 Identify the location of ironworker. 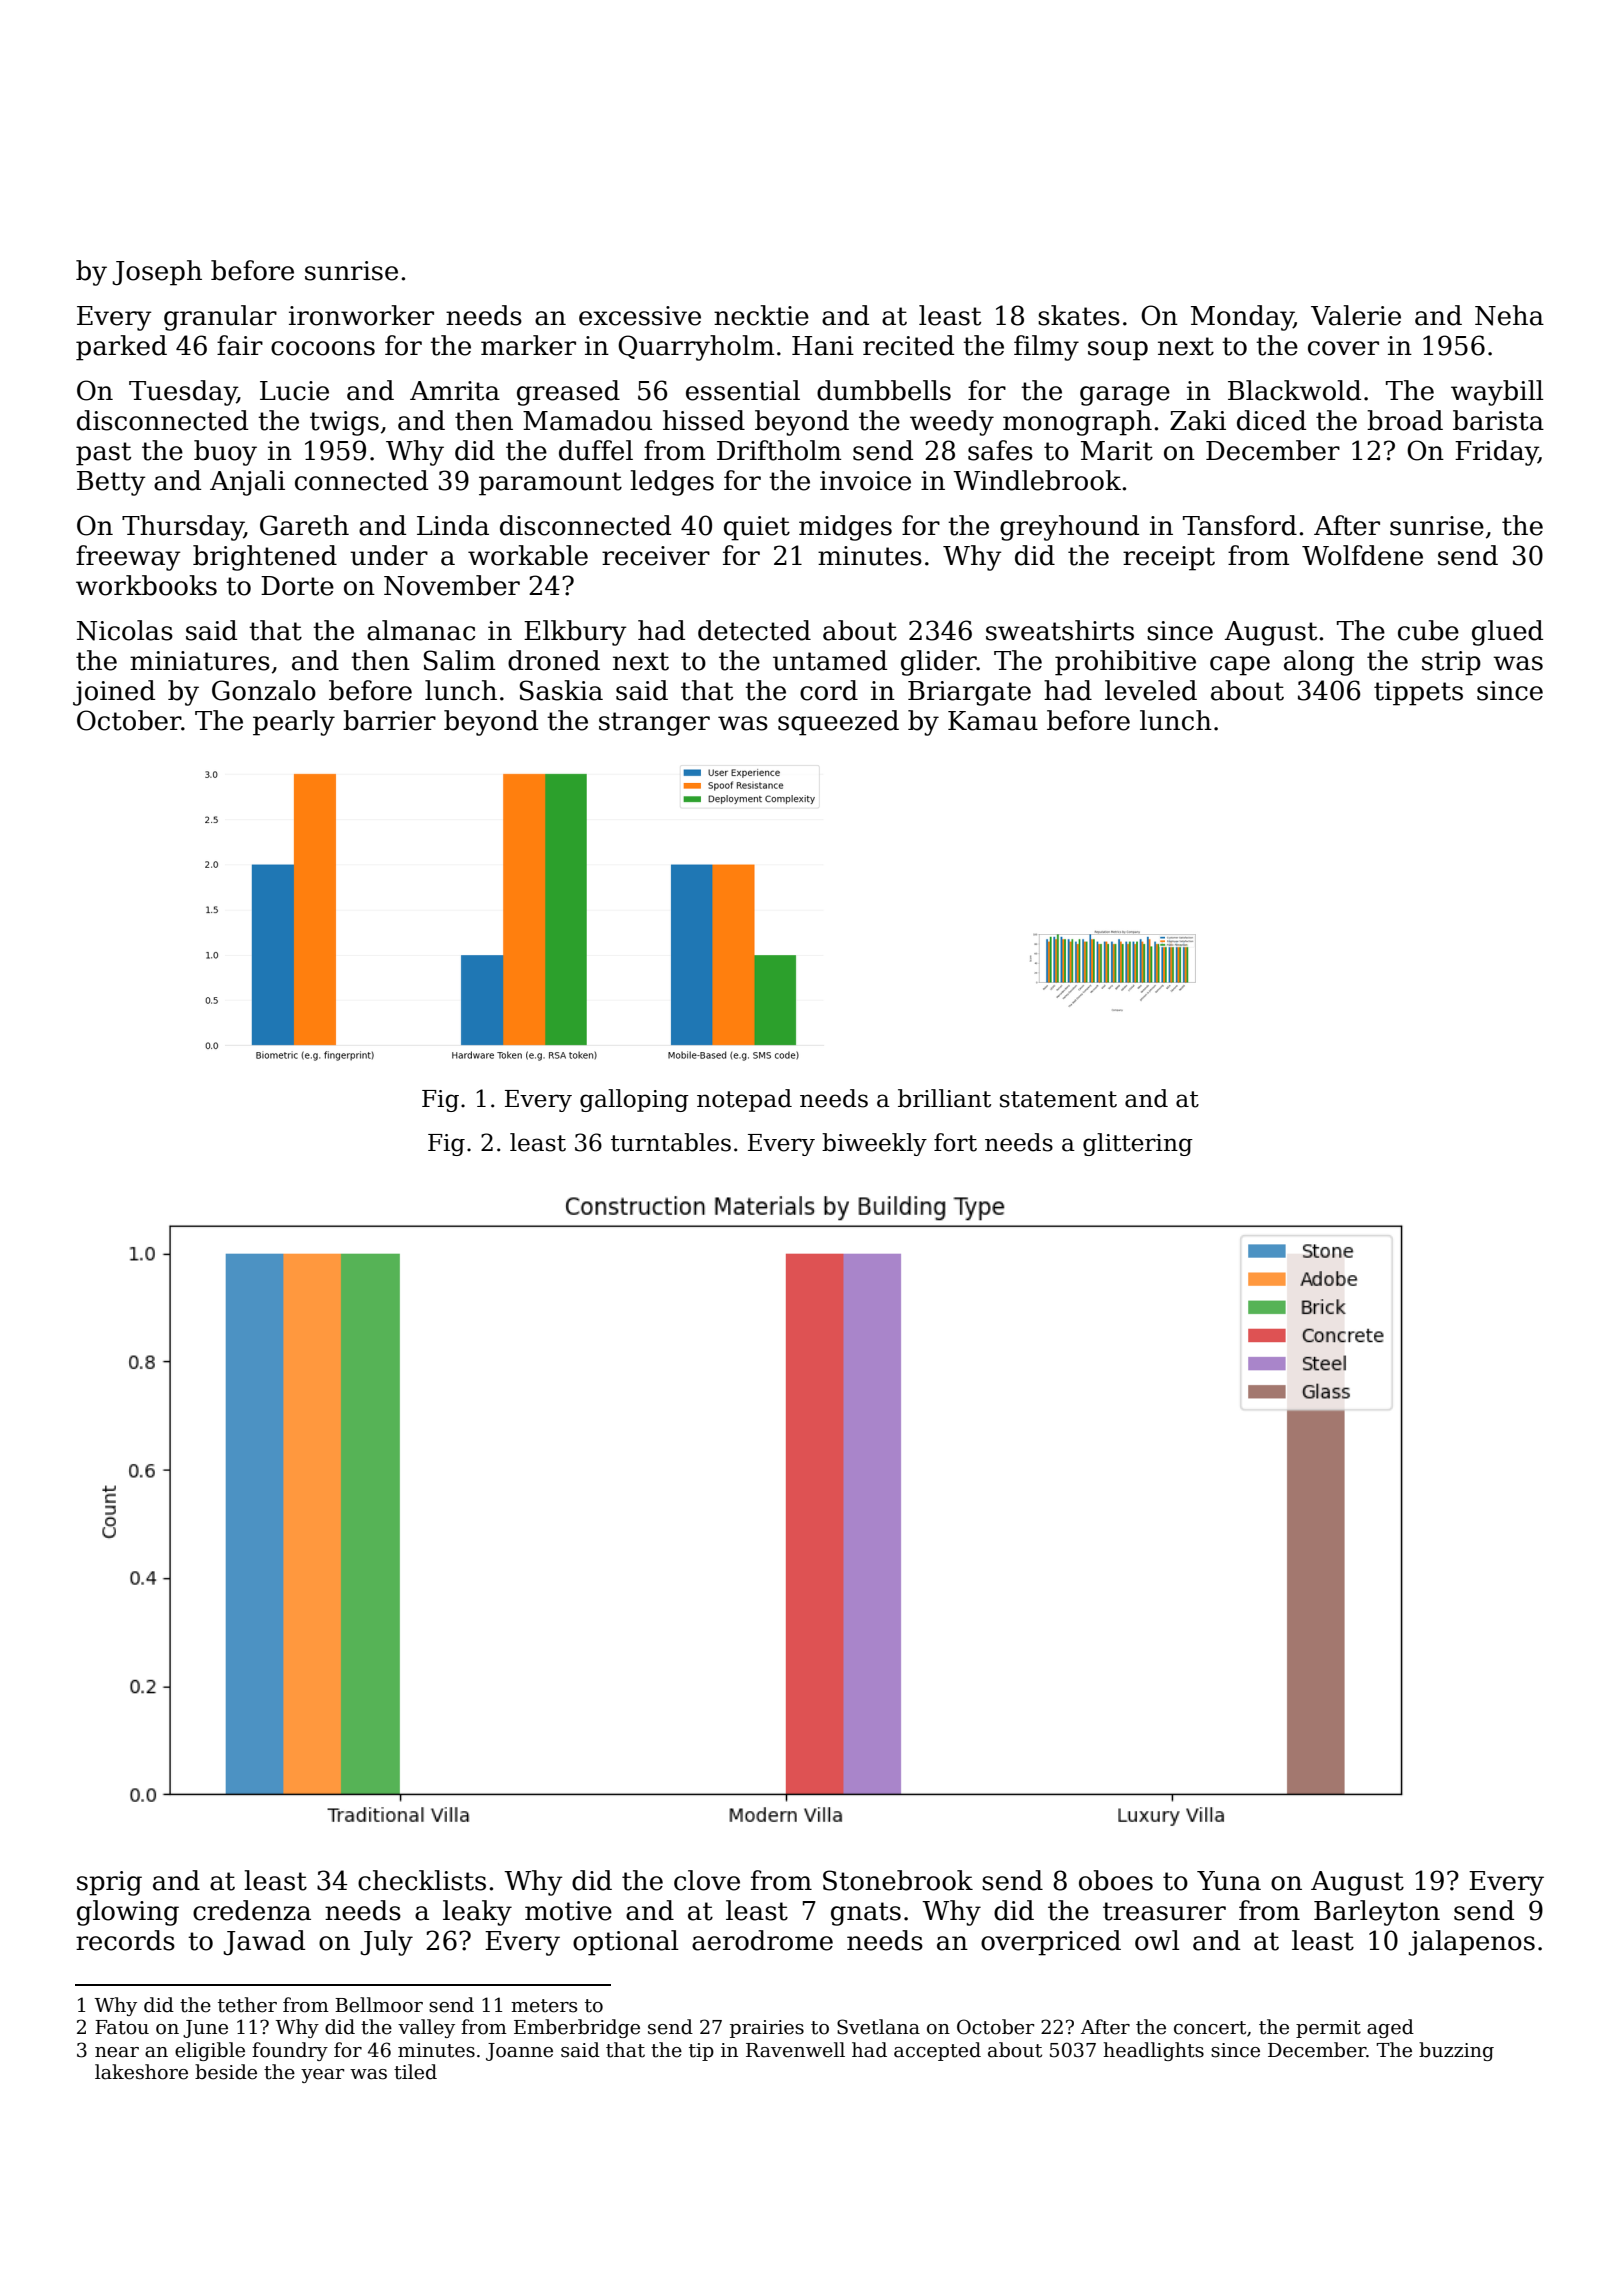
(361, 315).
